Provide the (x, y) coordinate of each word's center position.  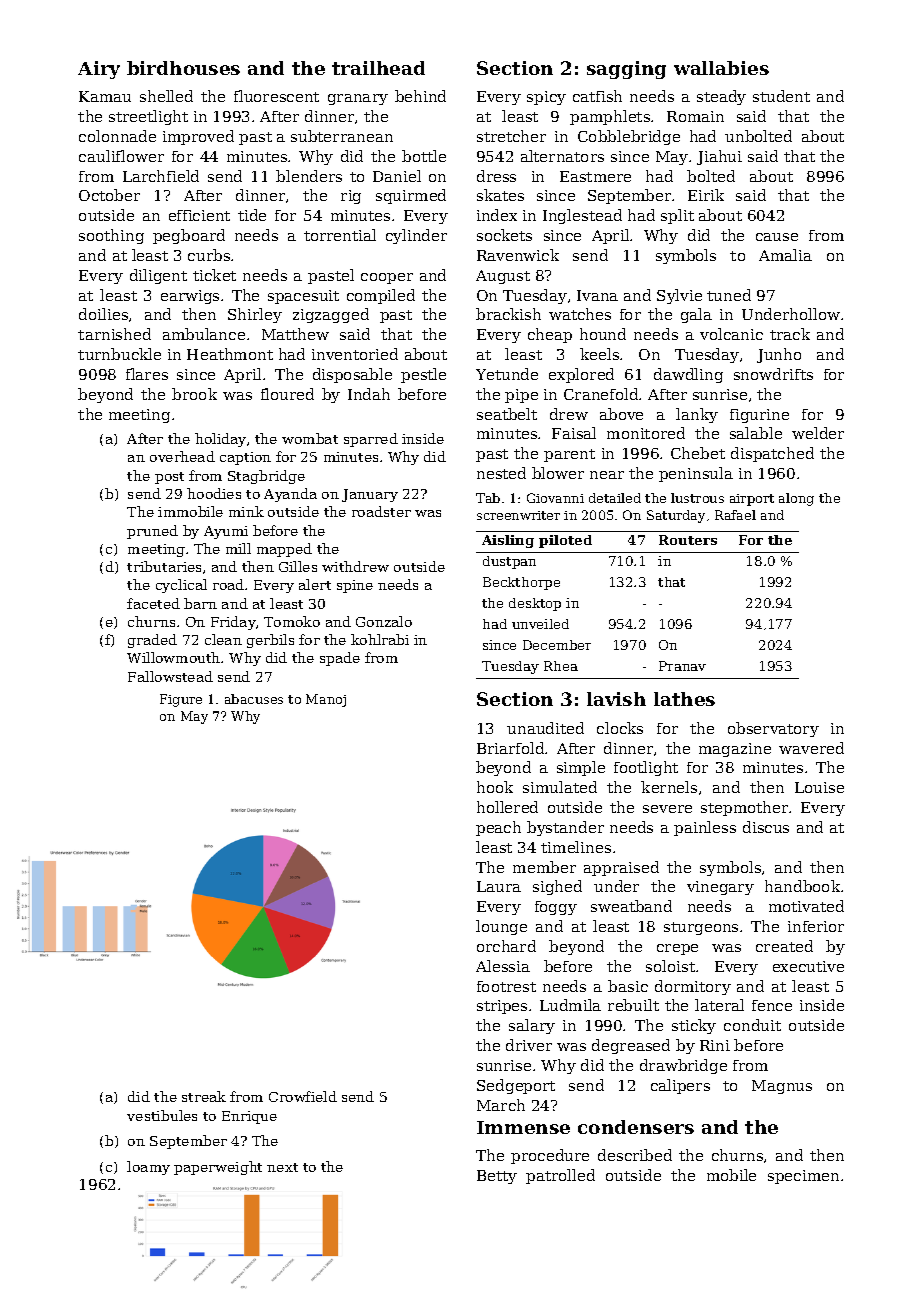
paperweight (218, 1168)
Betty (497, 1177)
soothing (111, 236)
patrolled (560, 1176)
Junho (779, 355)
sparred (371, 440)
